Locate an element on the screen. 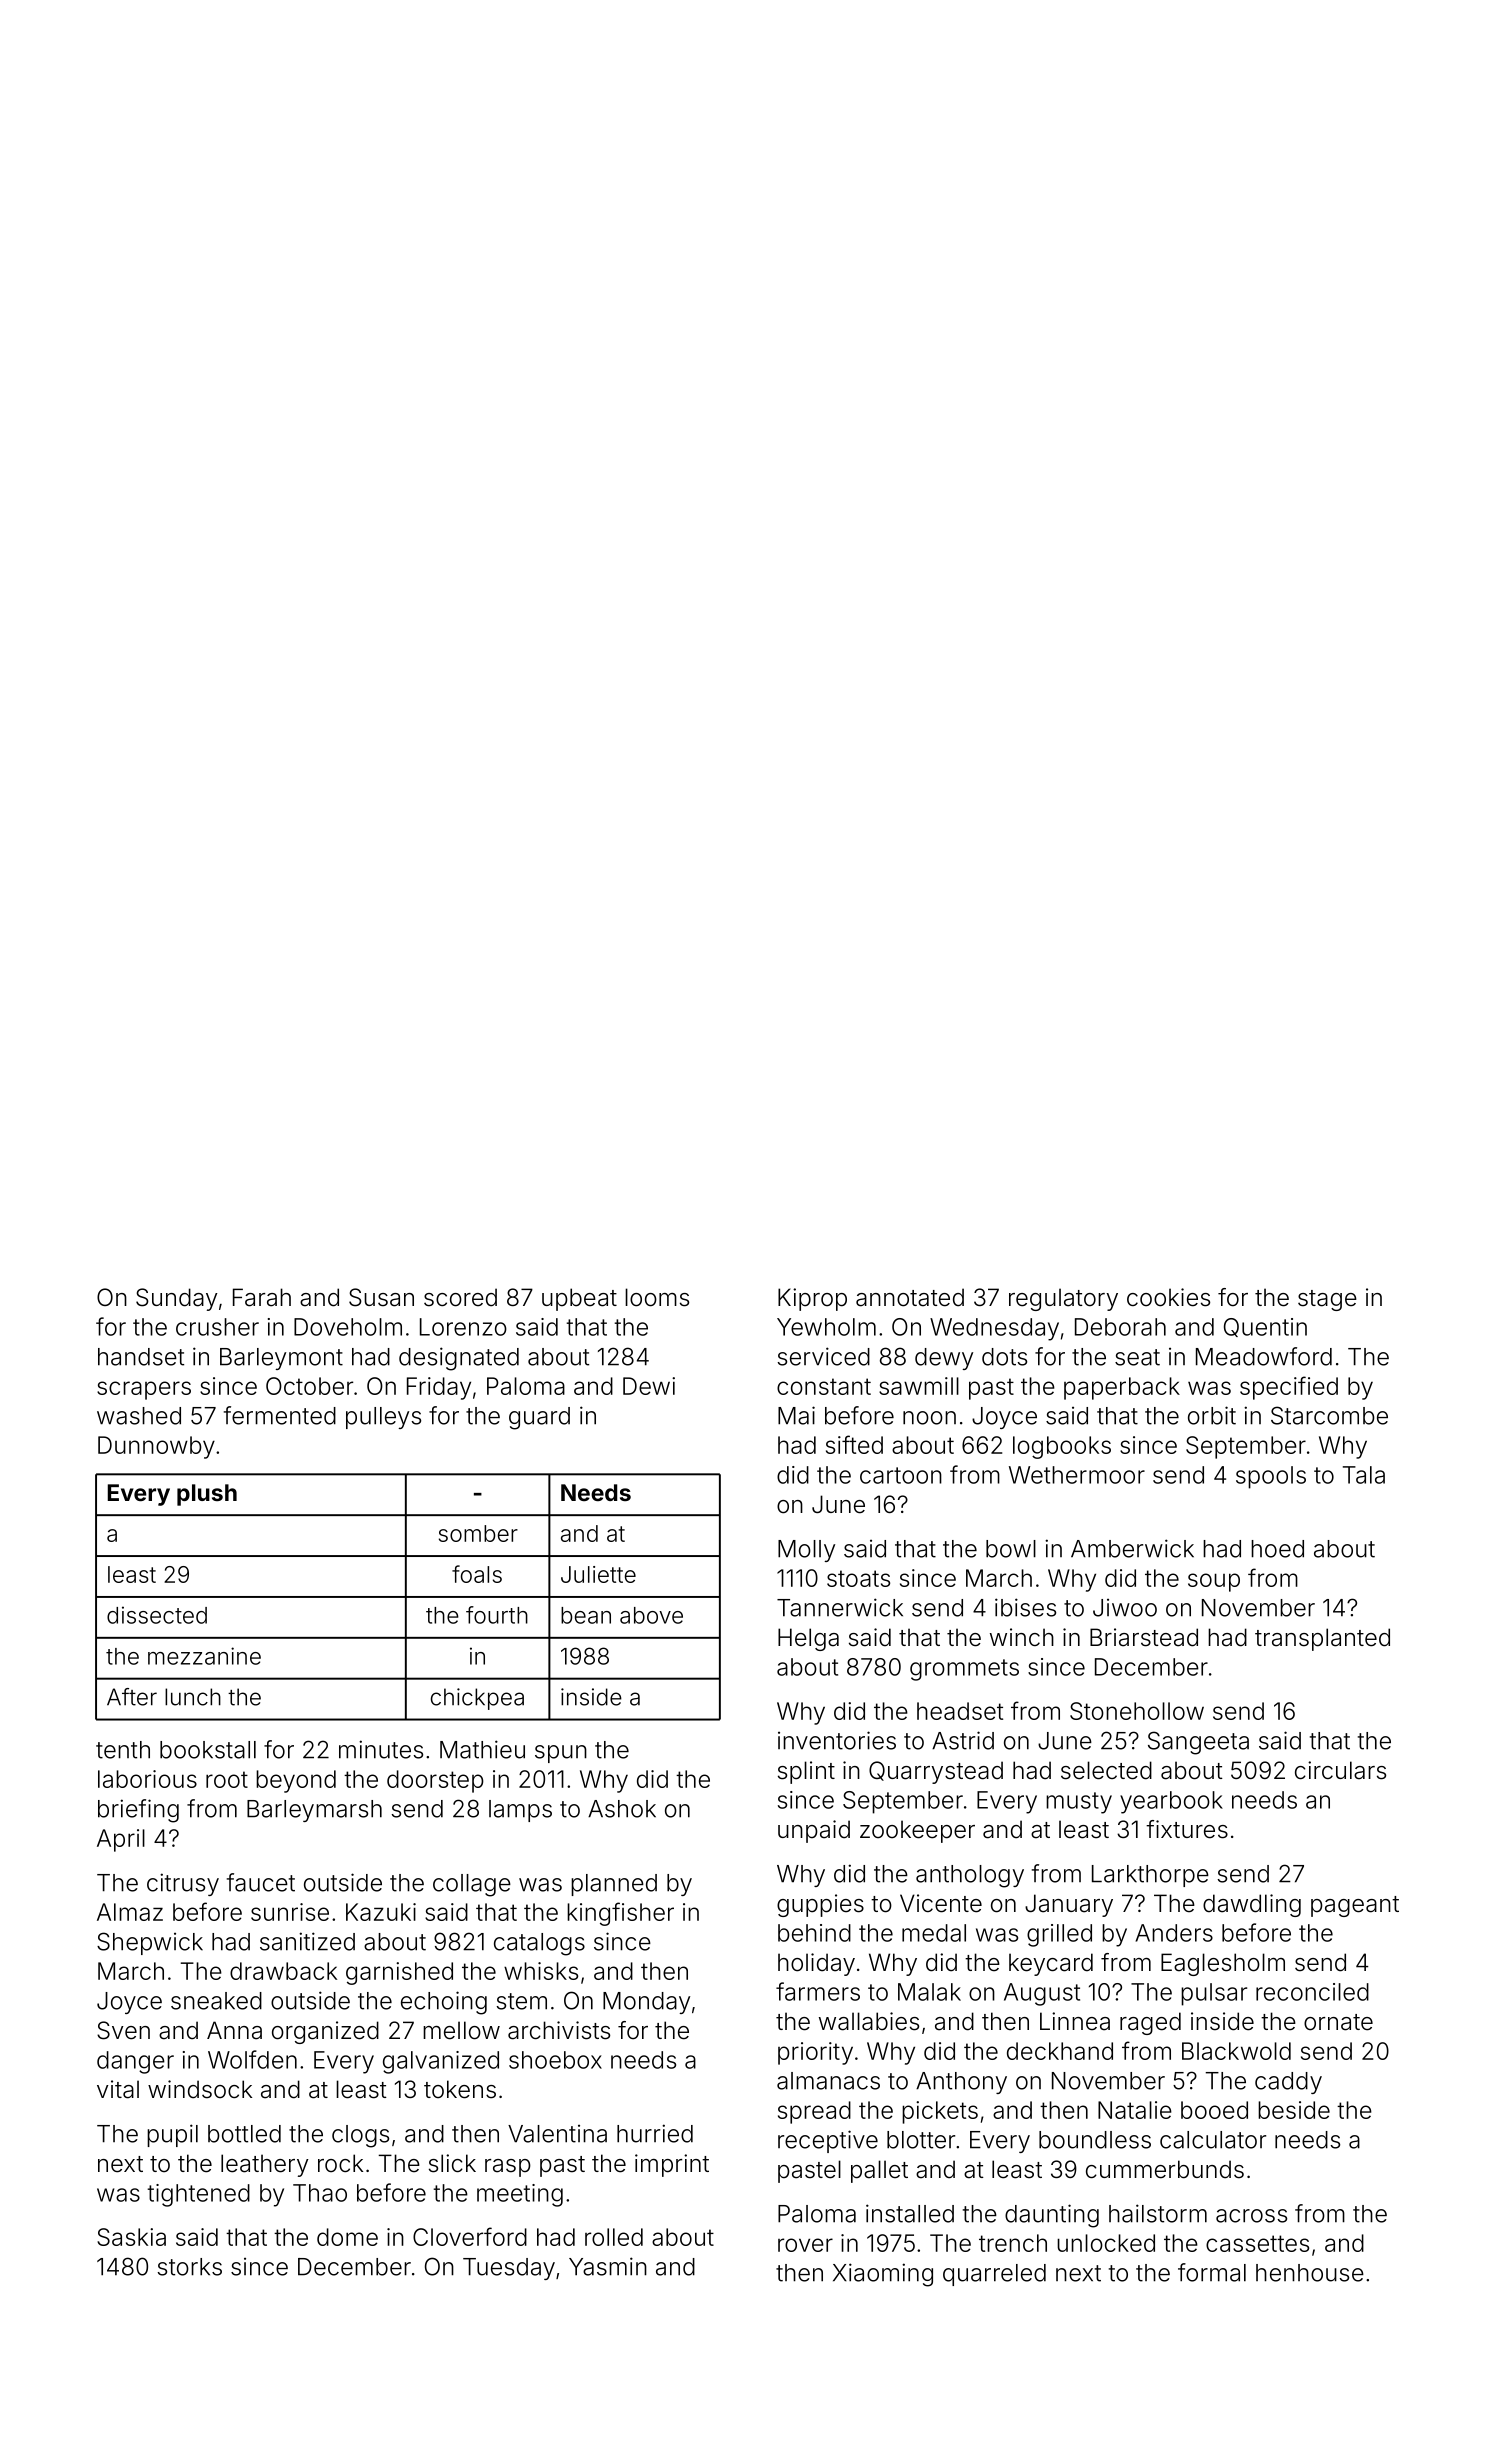  hoed is located at coordinates (1277, 1549).
